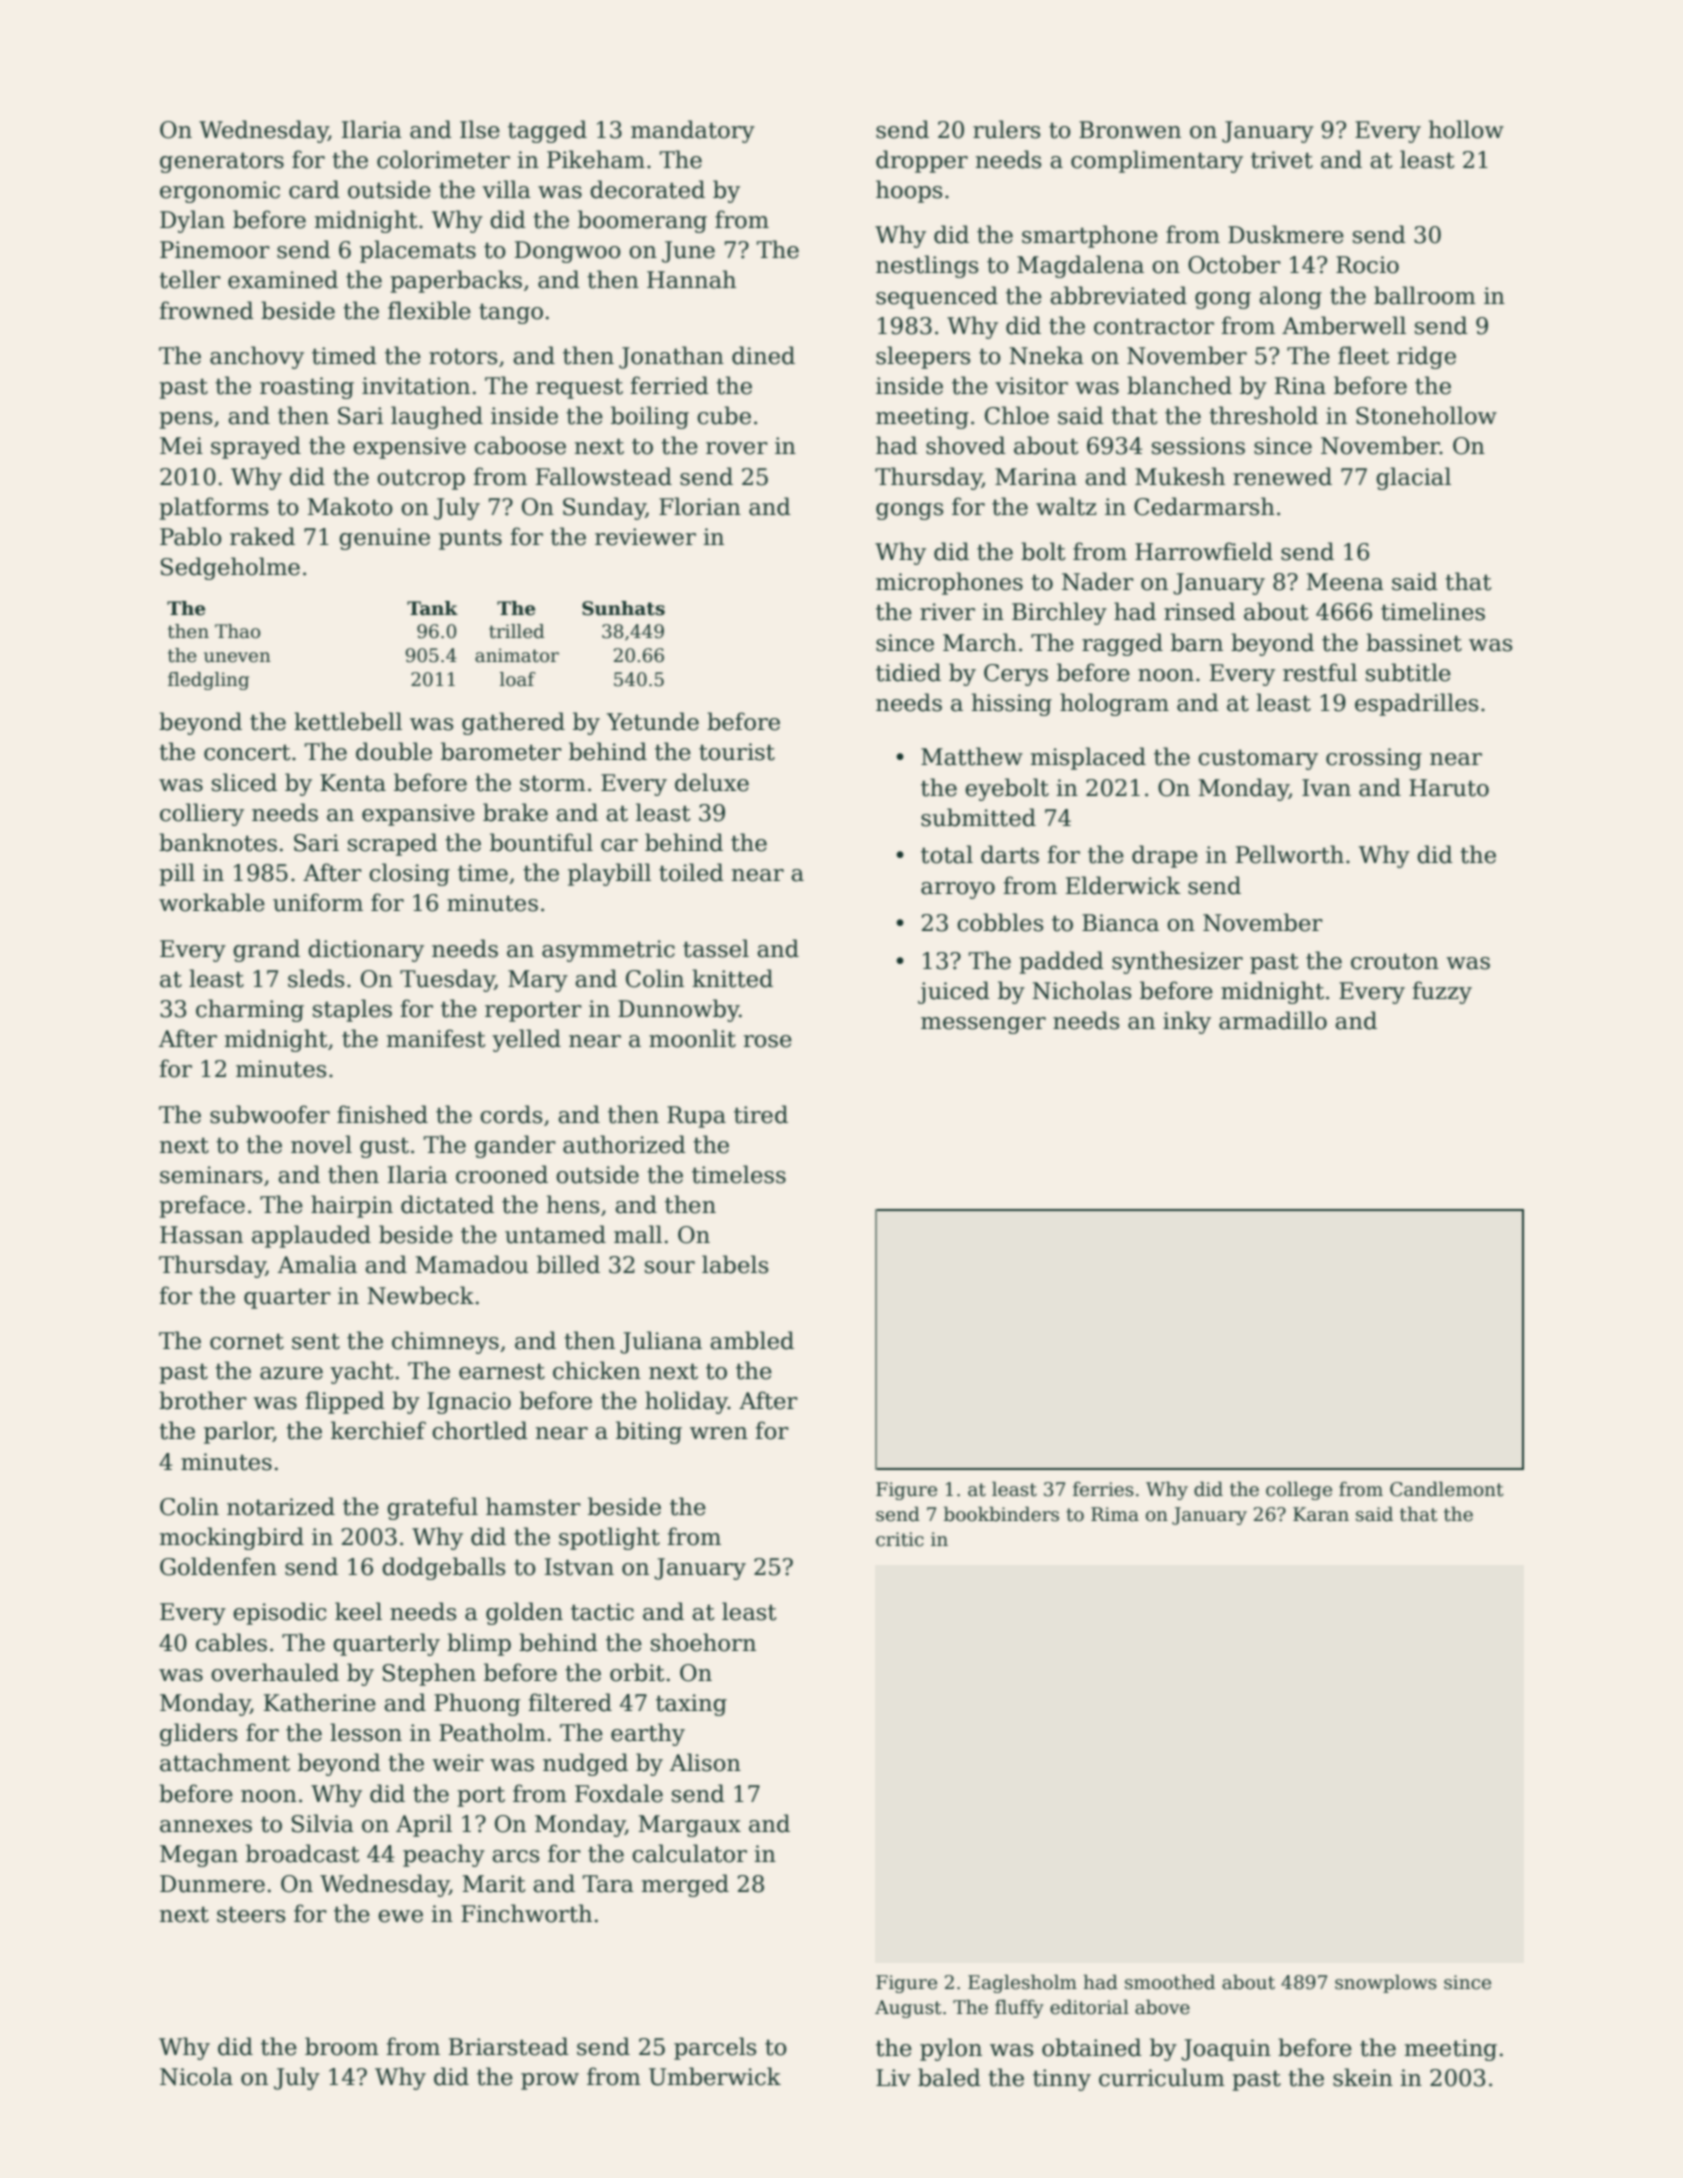 Image resolution: width=1683 pixels, height=2178 pixels. Describe the element at coordinates (1363, 2077) in the image. I see `skein` at that location.
